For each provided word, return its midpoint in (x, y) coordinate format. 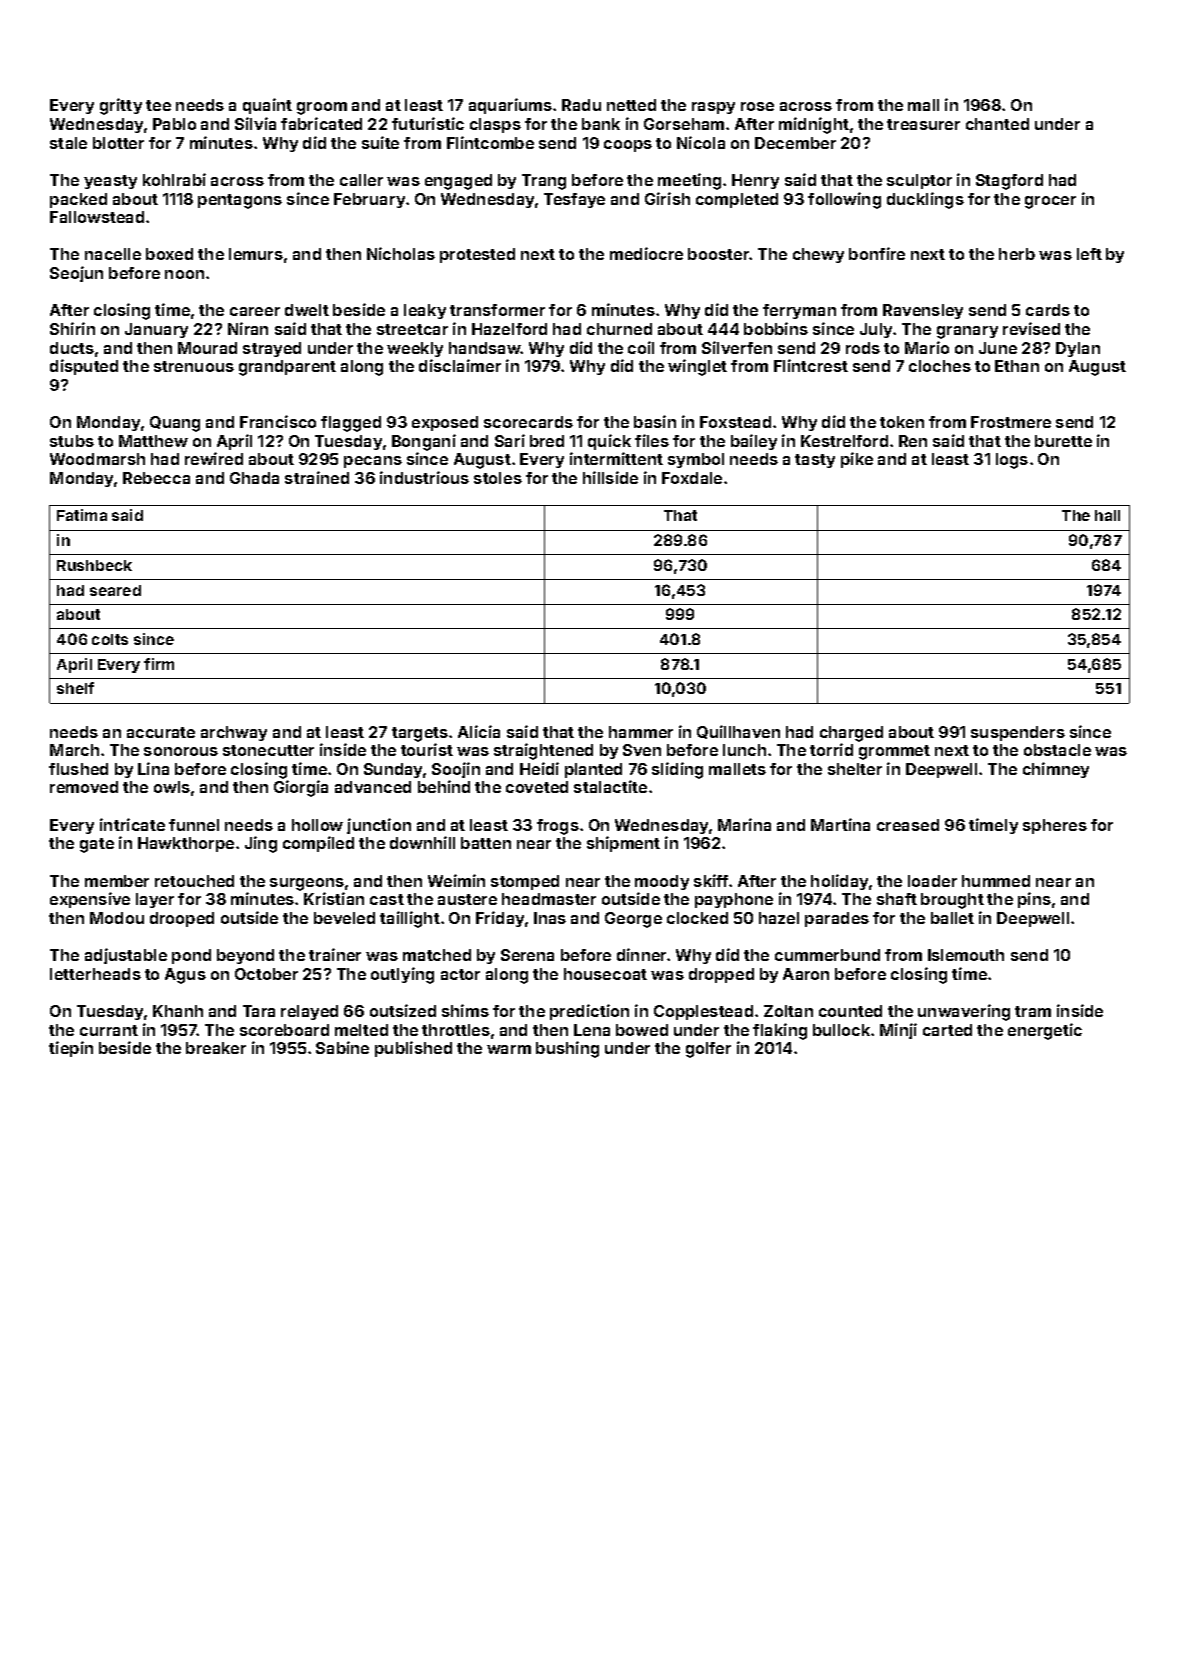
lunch (744, 750)
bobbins (776, 328)
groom (322, 108)
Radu (581, 105)
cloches (940, 366)
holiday (839, 882)
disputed (84, 367)
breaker (216, 1048)
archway (234, 733)
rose (757, 106)
